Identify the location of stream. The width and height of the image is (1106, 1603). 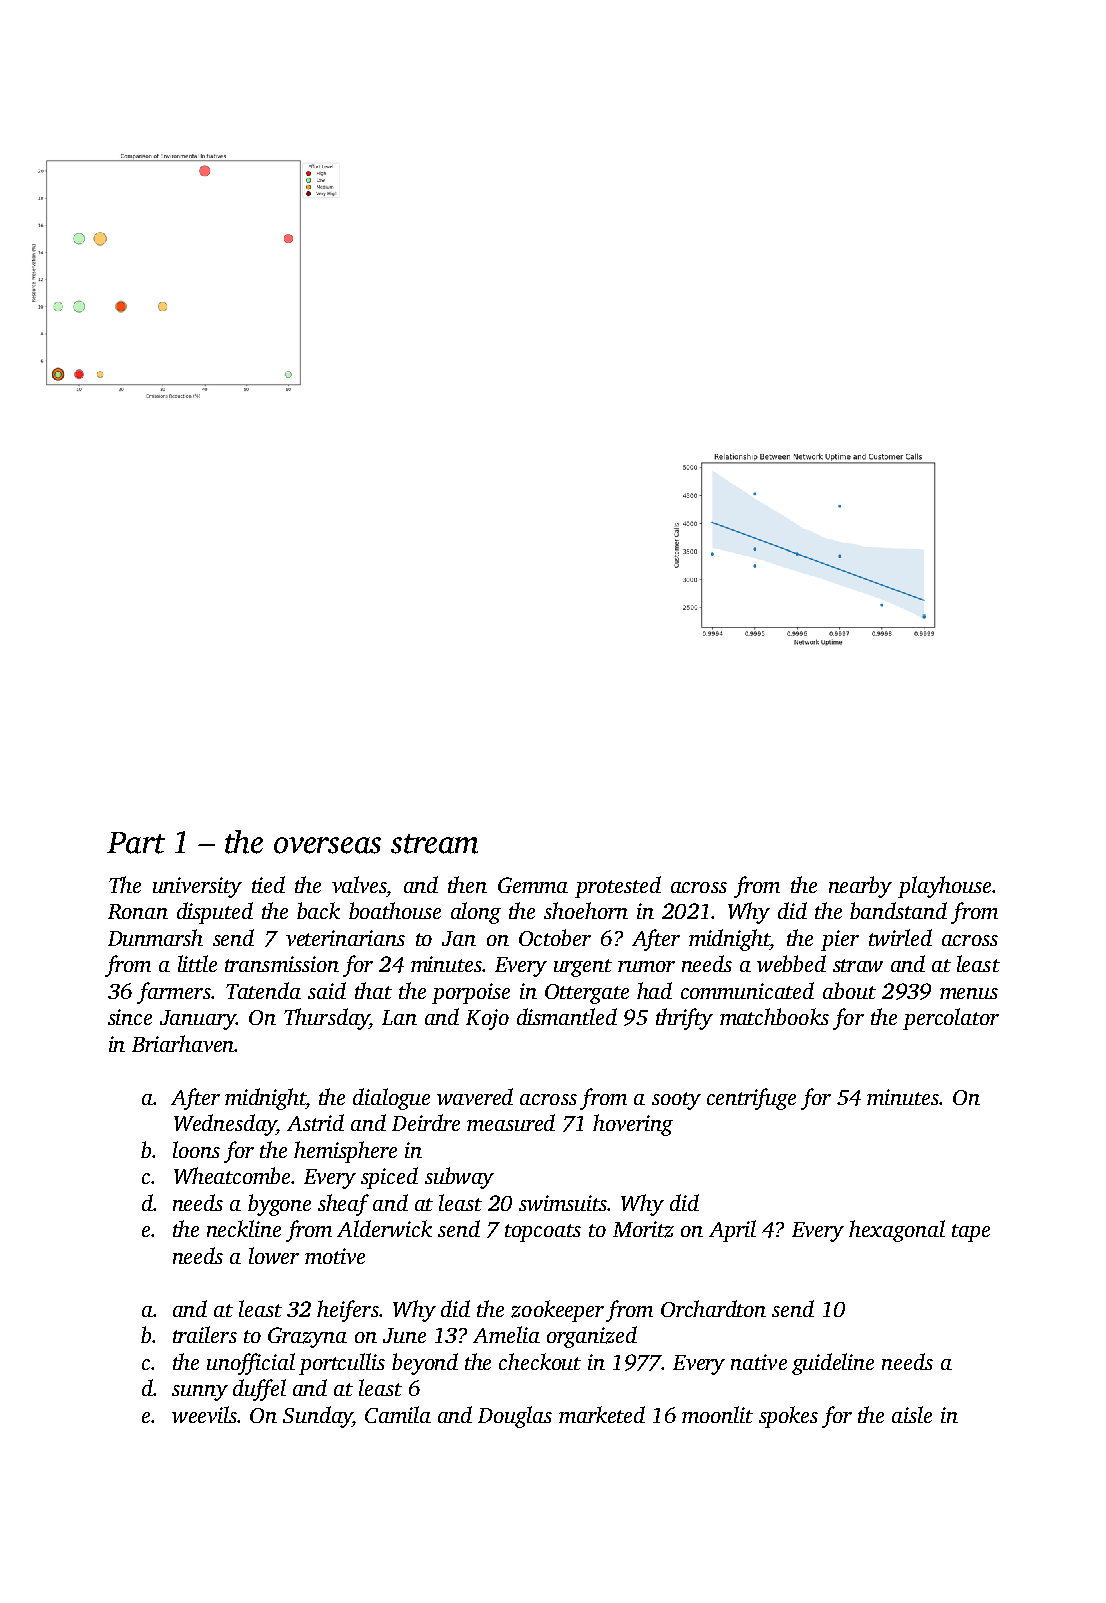
(434, 844).
